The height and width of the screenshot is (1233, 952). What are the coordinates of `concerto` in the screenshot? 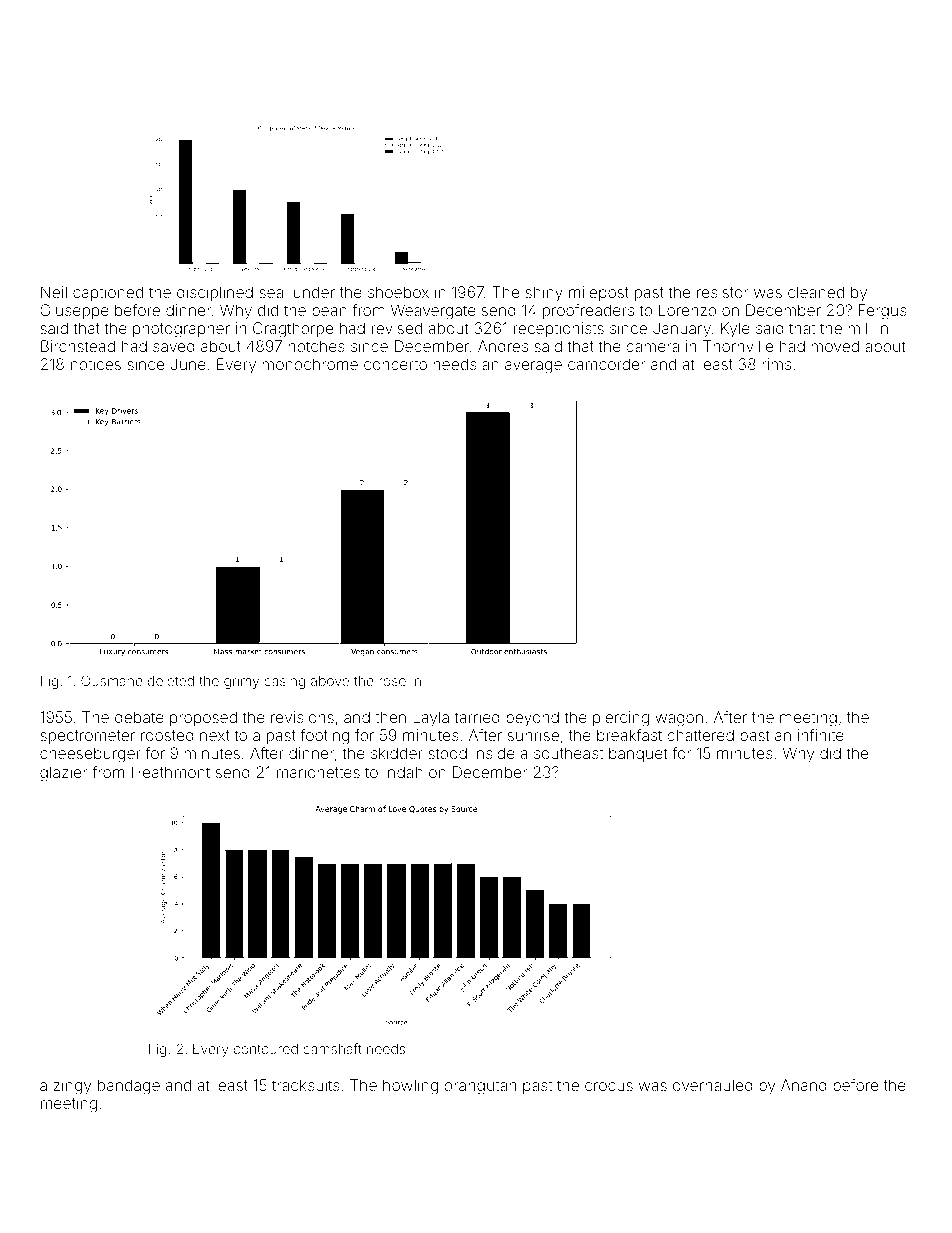 It's located at (395, 364).
